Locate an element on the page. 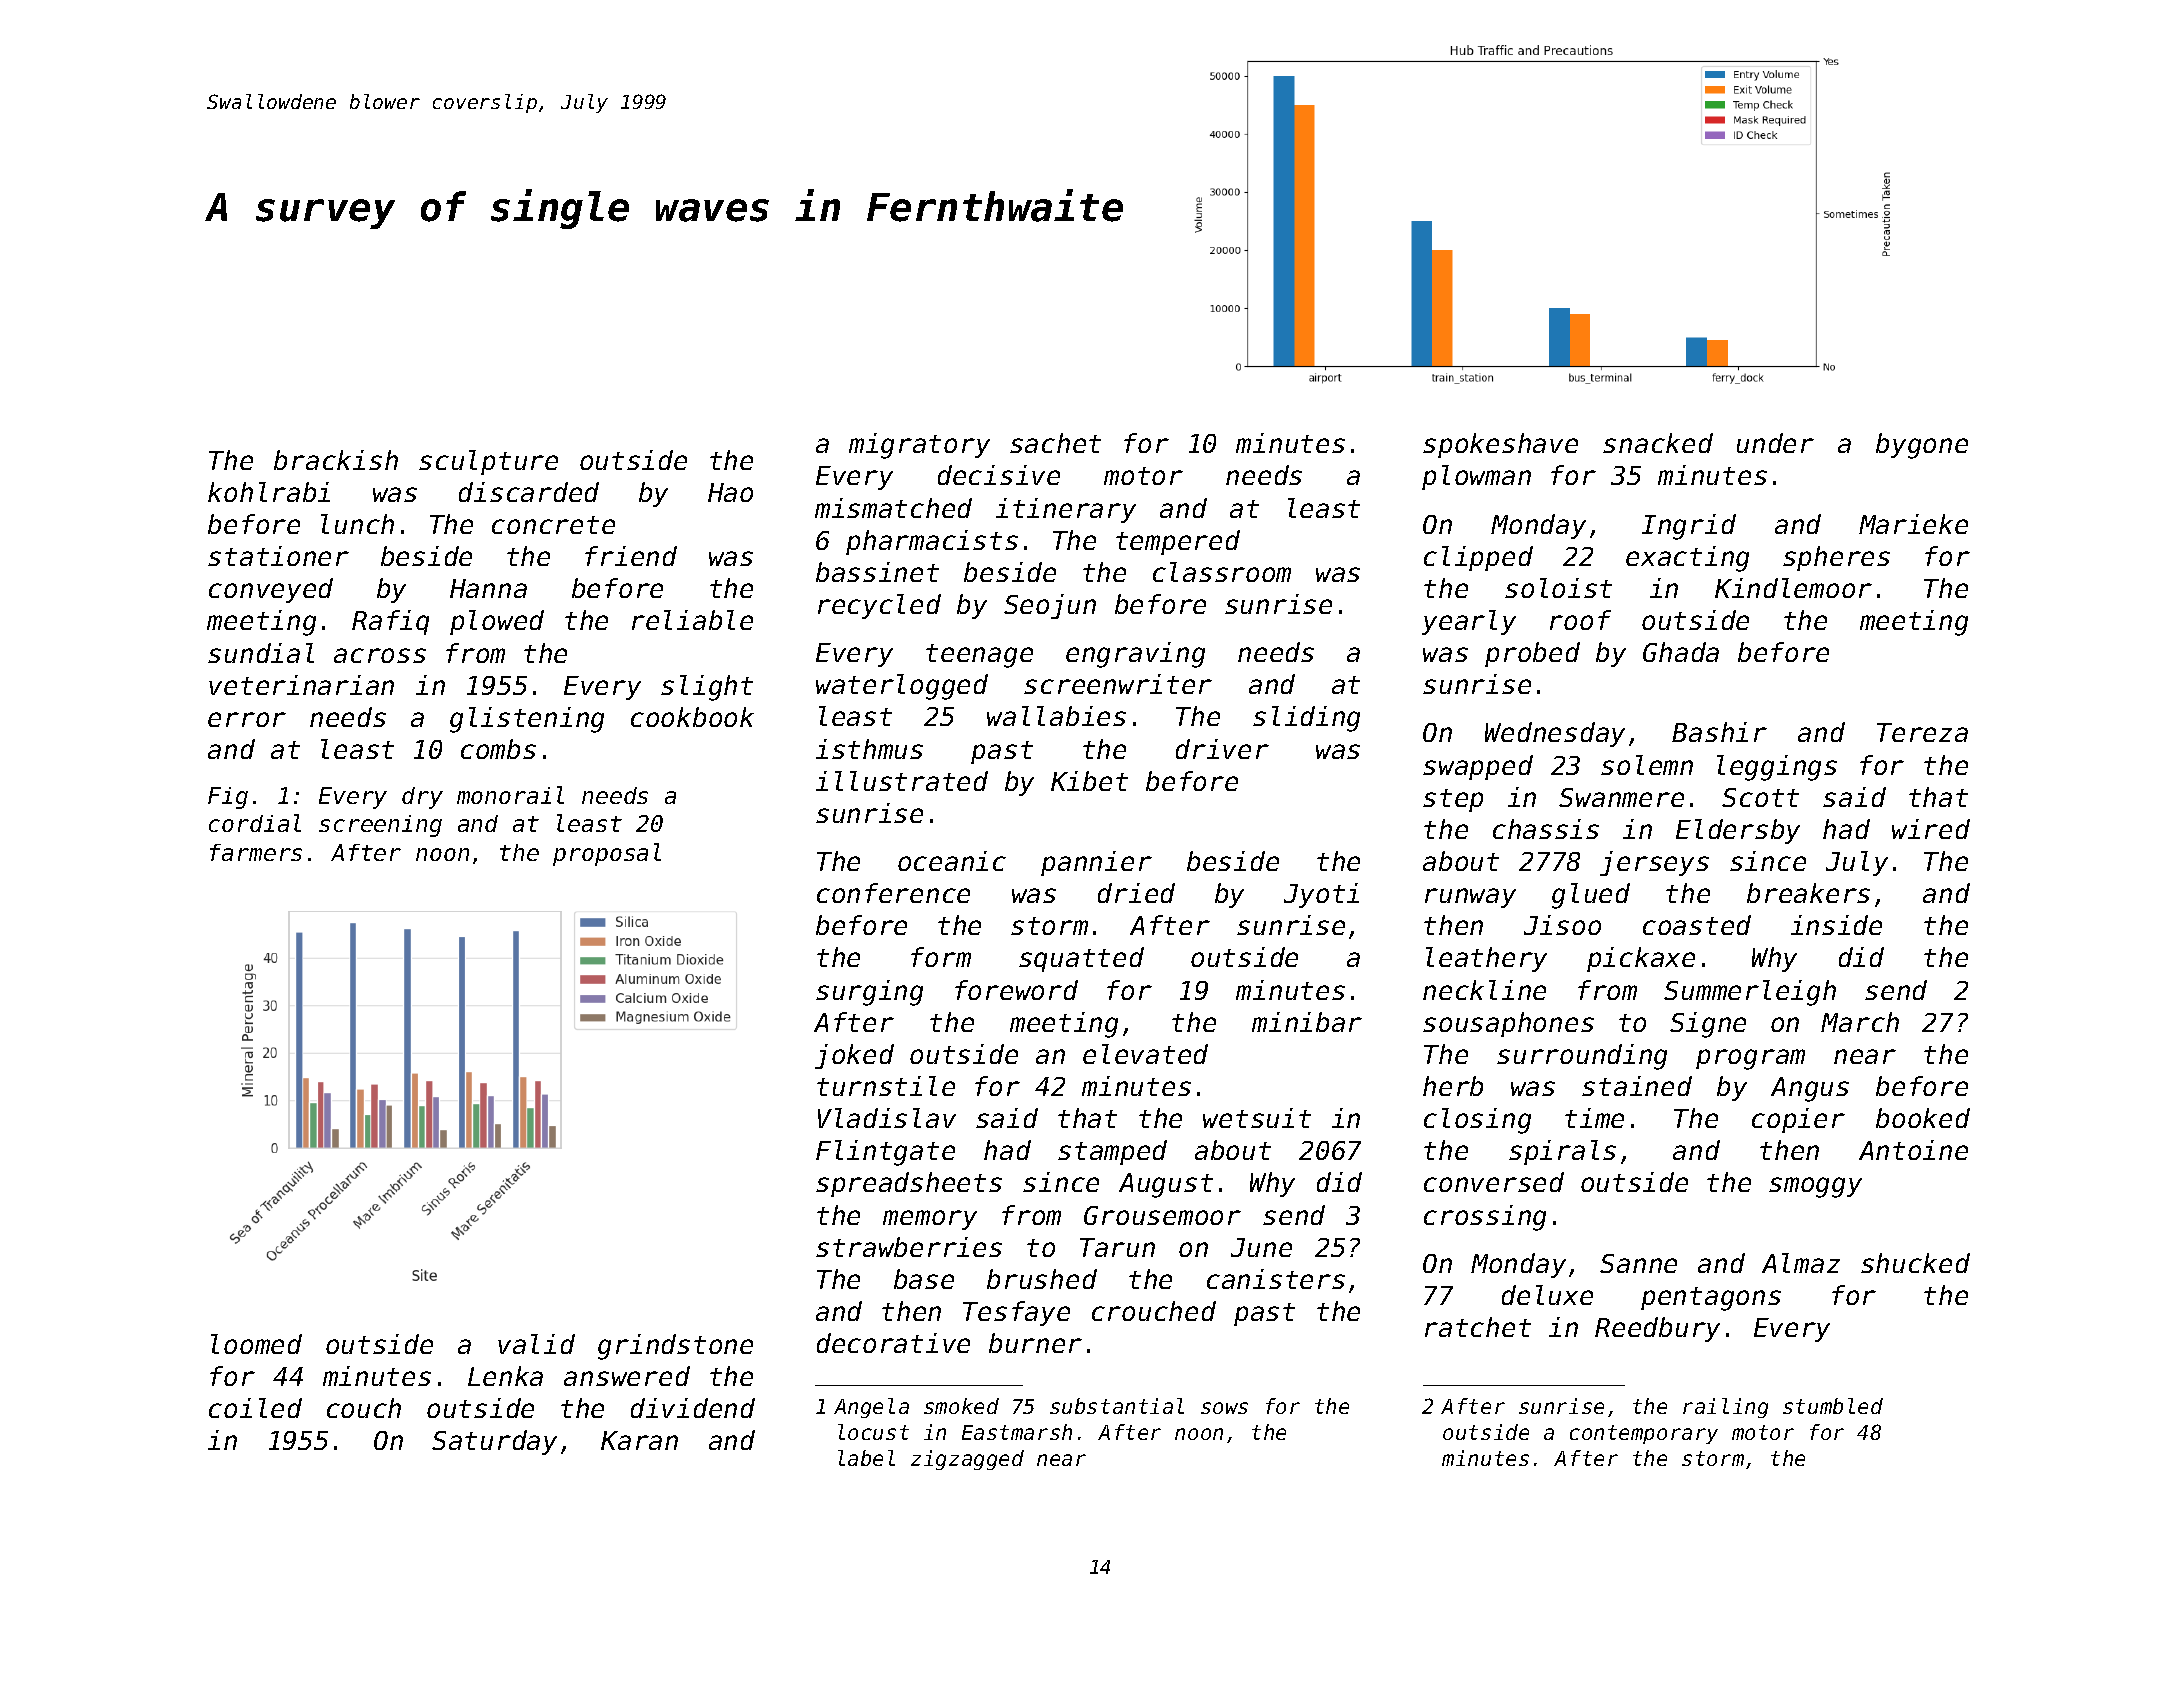 This document has width=2178, height=1683. elevated is located at coordinates (1145, 1054).
